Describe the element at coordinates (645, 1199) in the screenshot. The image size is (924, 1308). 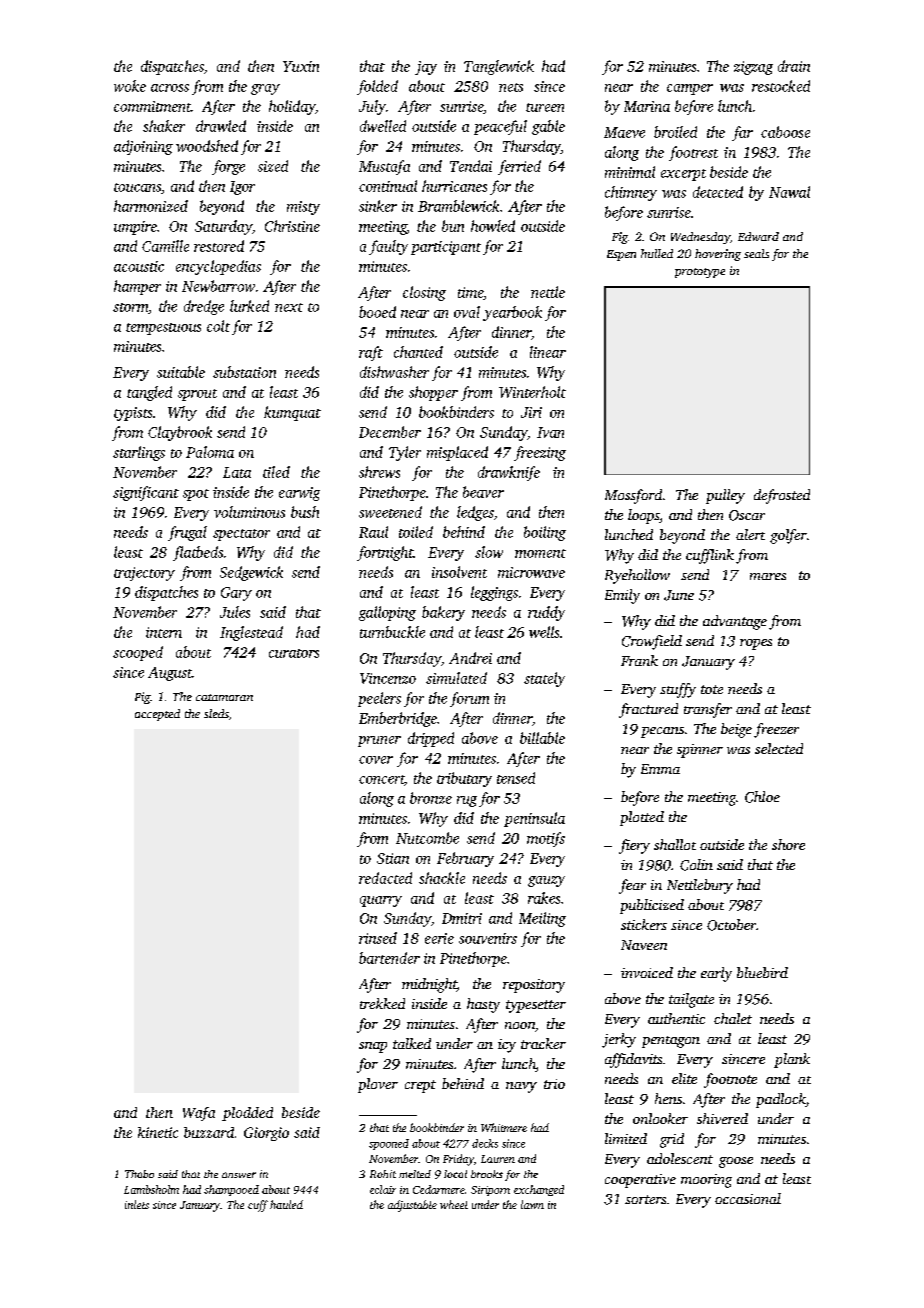
I see `sorters` at that location.
